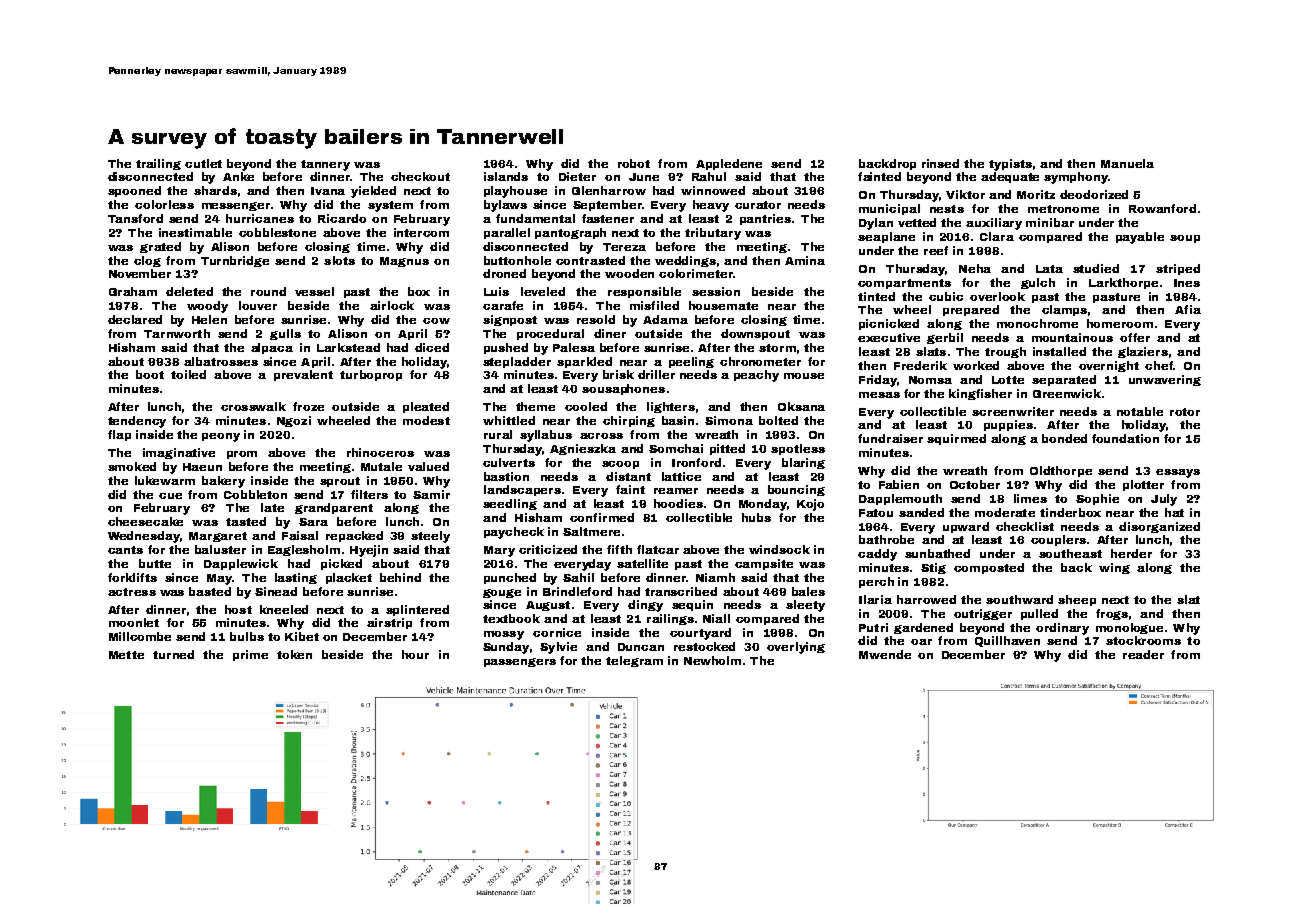 The image size is (1308, 924). Describe the element at coordinates (634, 163) in the screenshot. I see `robot` at that location.
